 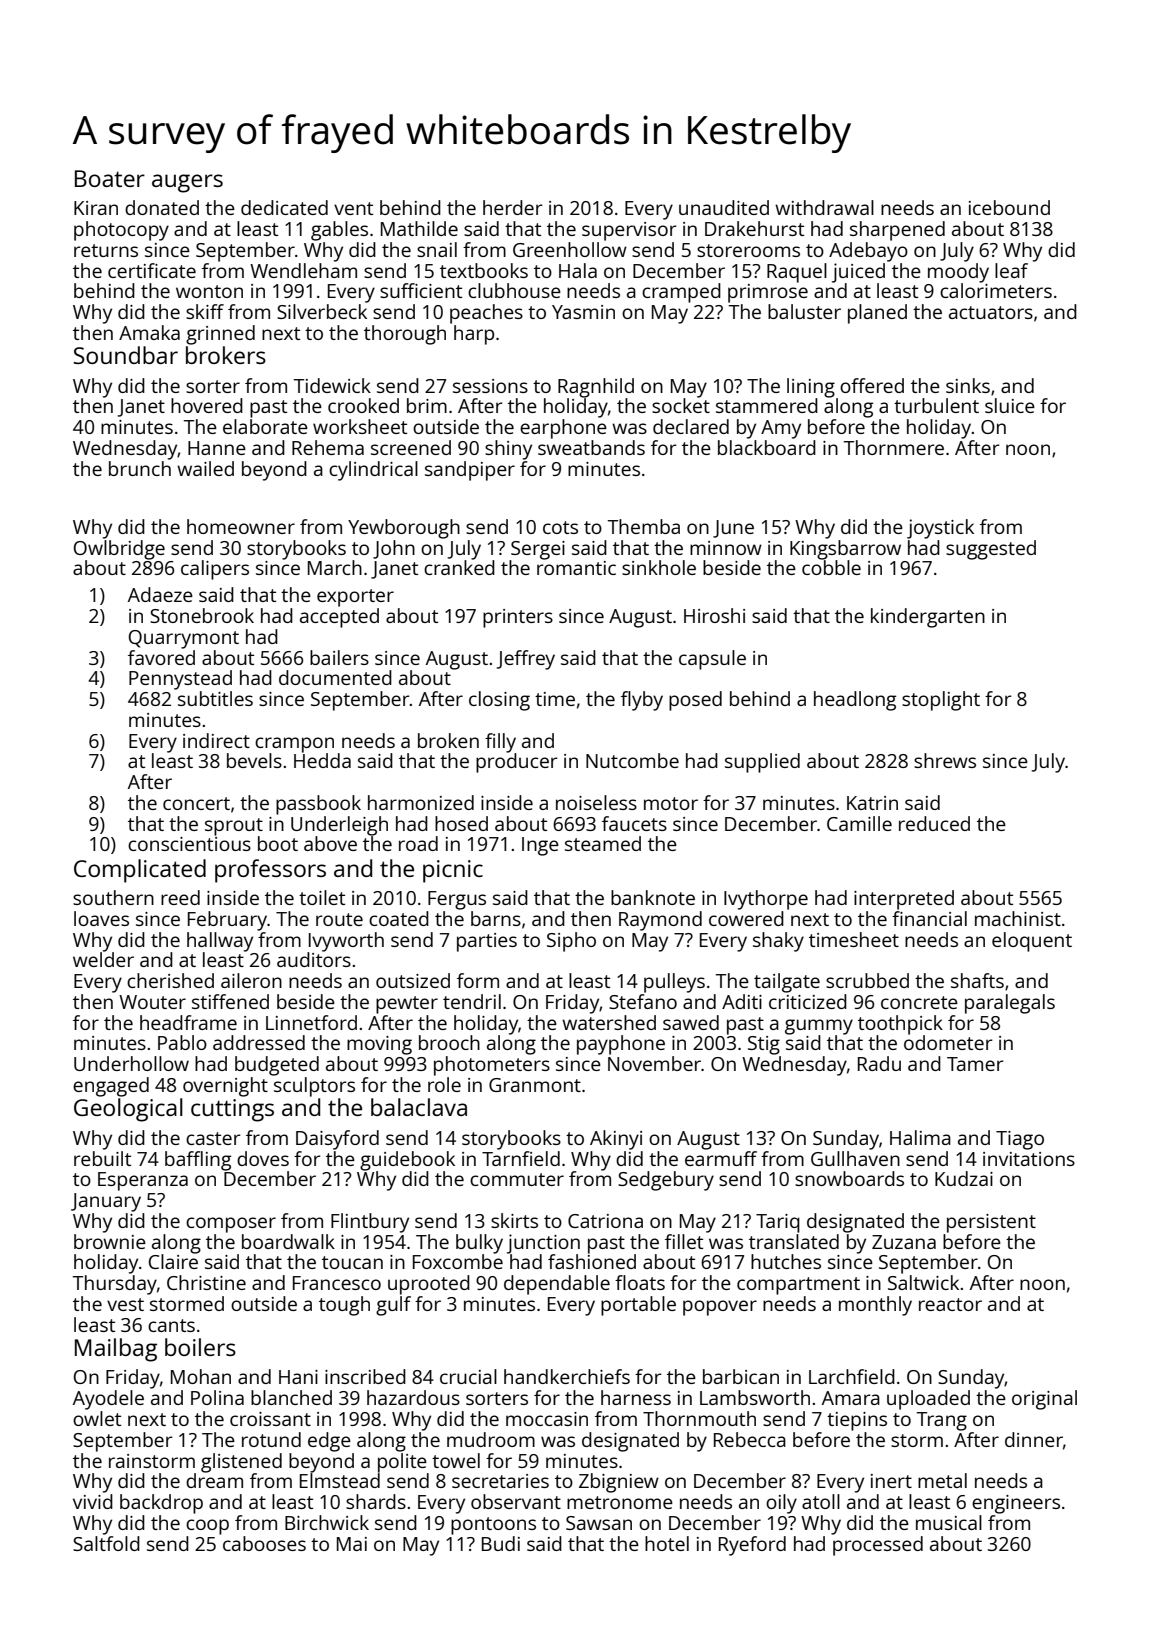 I want to click on headlong, so click(x=855, y=701).
